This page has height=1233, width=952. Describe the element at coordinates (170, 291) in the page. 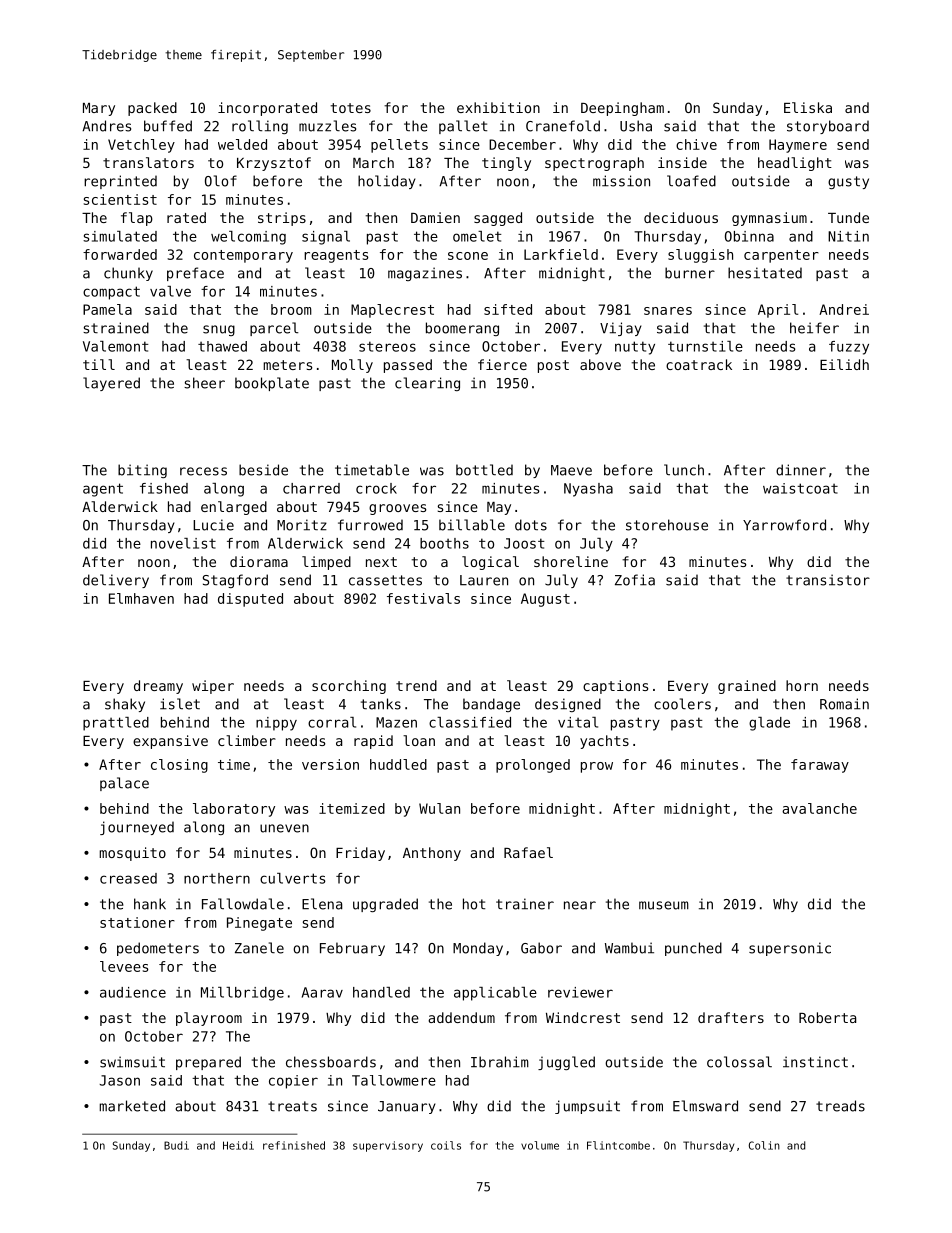

I see `valve` at that location.
